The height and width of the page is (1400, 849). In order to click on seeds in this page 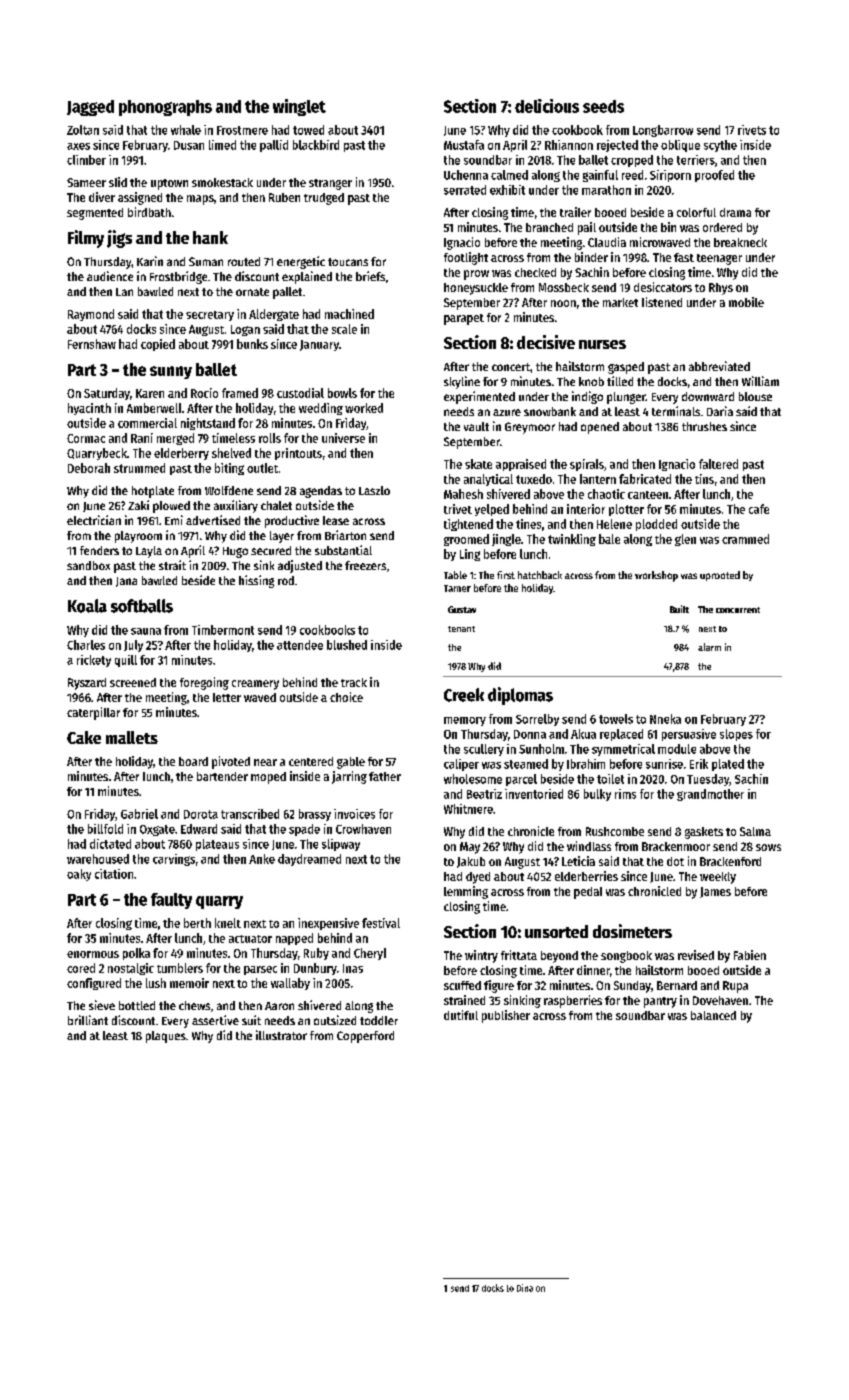, I will do `click(603, 106)`.
